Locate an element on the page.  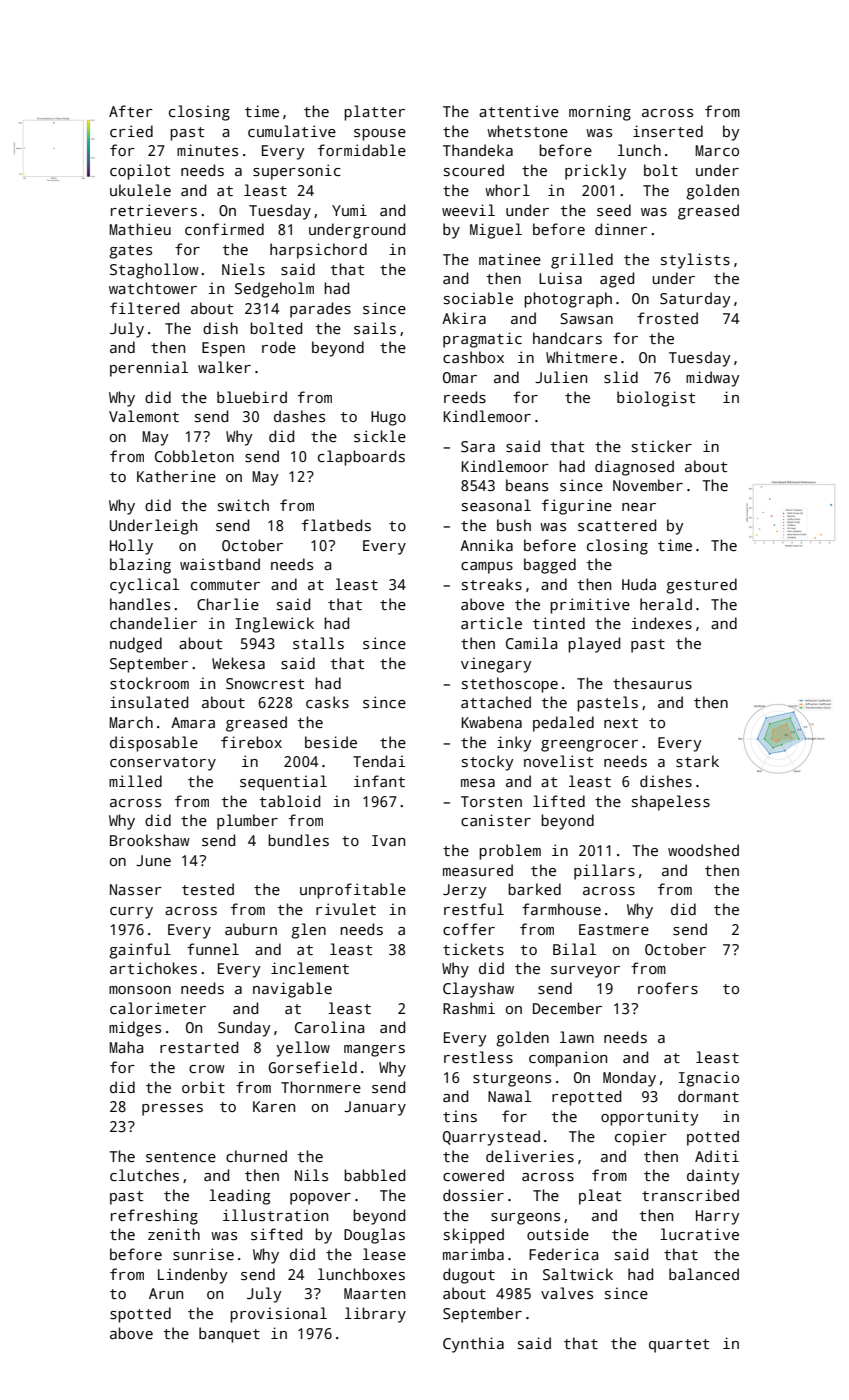
valves is located at coordinates (567, 1293).
